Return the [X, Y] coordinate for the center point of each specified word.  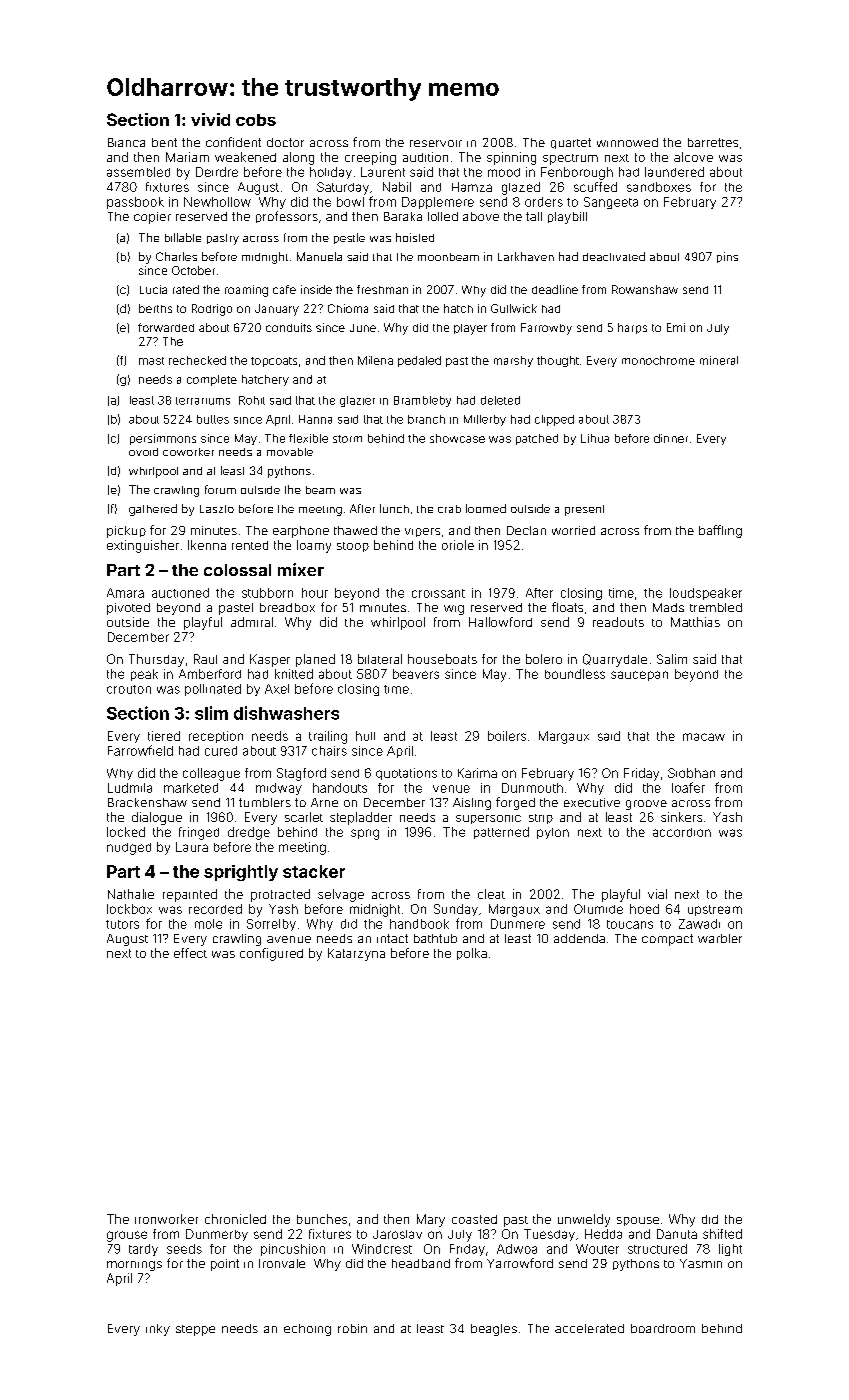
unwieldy [584, 1220]
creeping [370, 158]
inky [158, 1330]
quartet [571, 143]
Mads [668, 607]
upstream [715, 910]
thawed [355, 530]
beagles [494, 1330]
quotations [406, 774]
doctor [285, 142]
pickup [126, 532]
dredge [249, 833]
